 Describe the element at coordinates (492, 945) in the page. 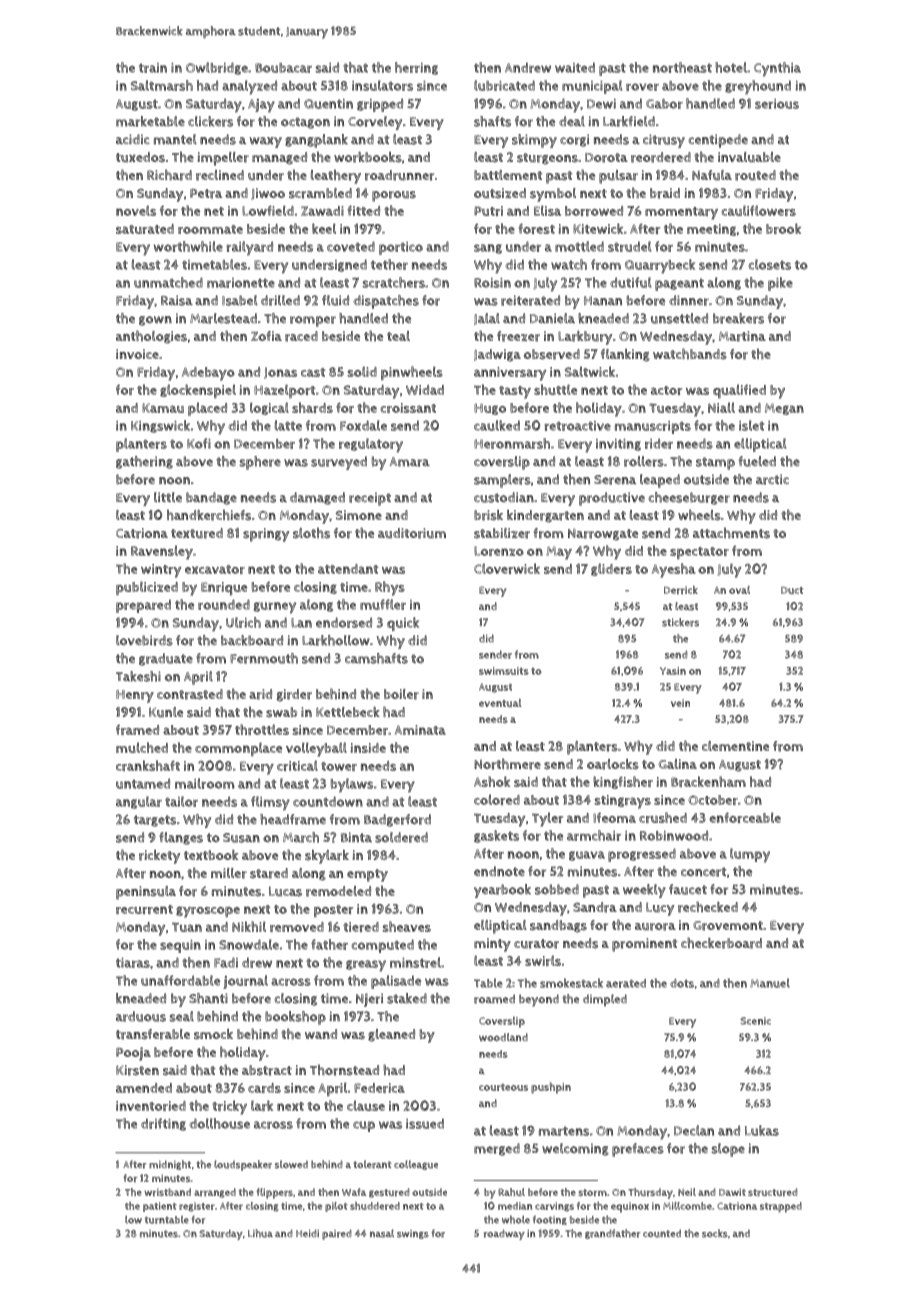

I see `minty` at that location.
